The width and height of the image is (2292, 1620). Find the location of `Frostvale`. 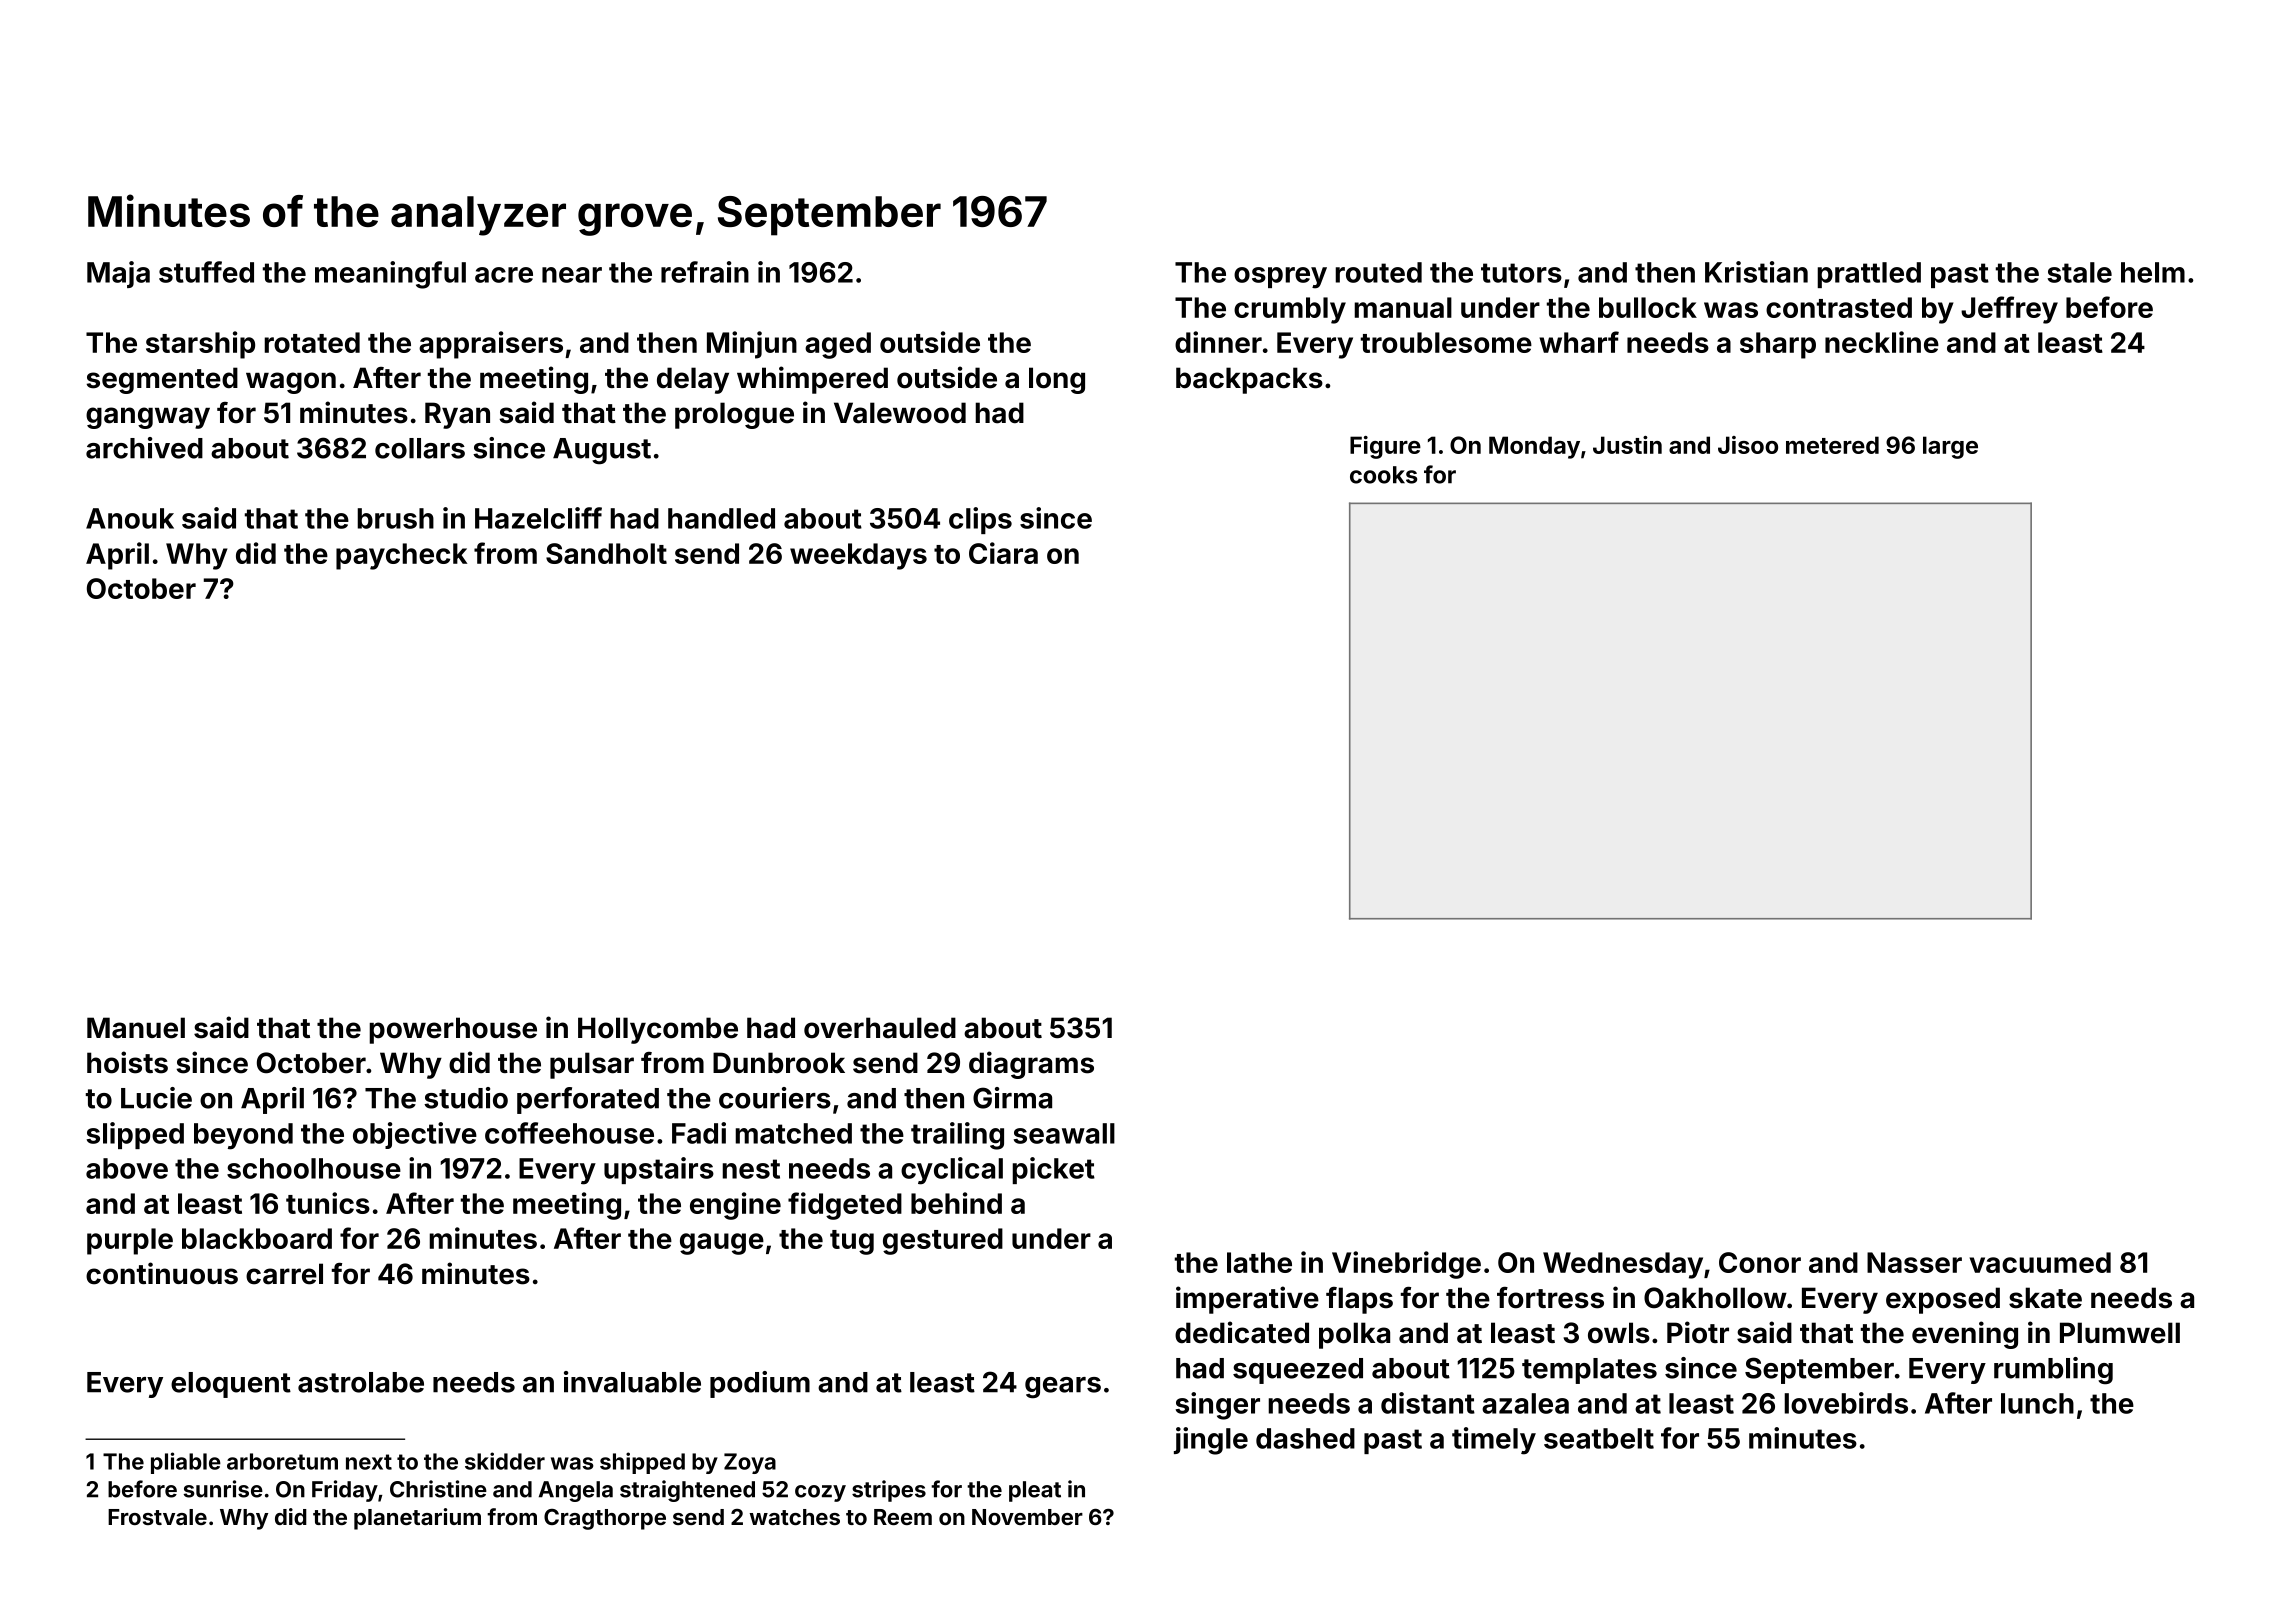

Frostvale is located at coordinates (157, 1517).
